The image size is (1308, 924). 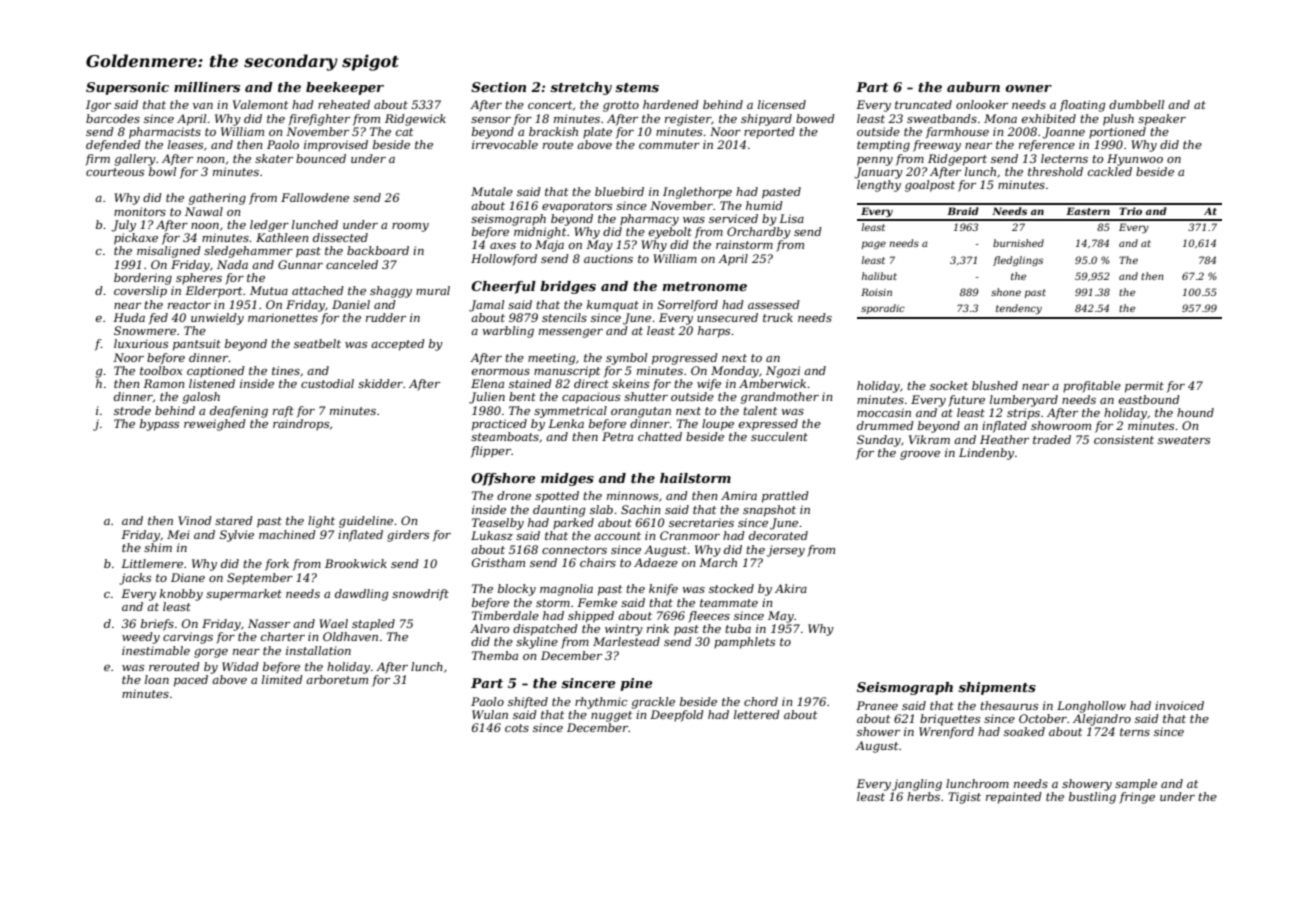 What do you see at coordinates (791, 588) in the screenshot?
I see `Akira` at bounding box center [791, 588].
